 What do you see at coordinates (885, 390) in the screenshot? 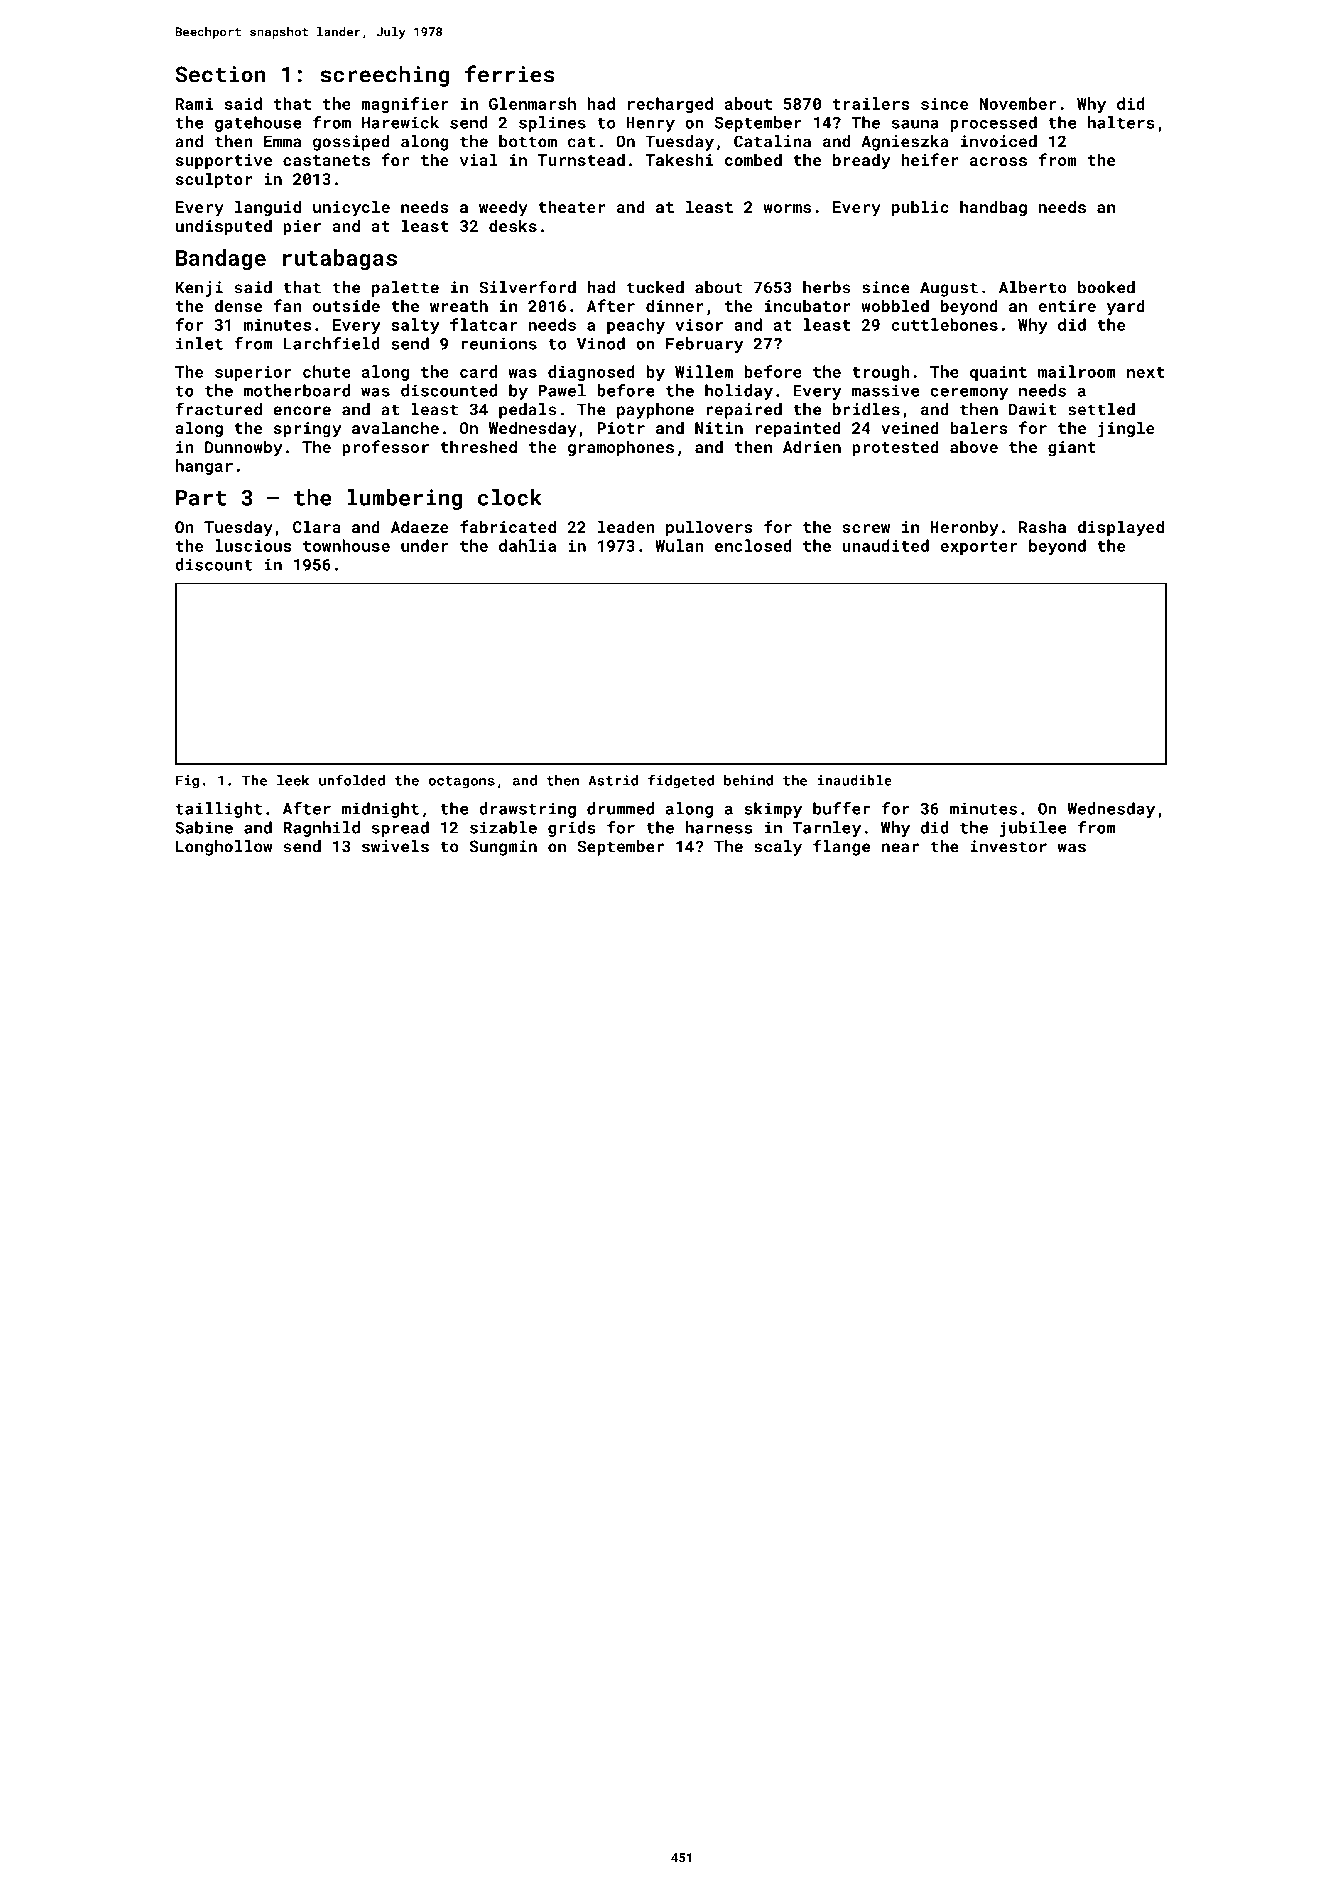
I see `massive` at bounding box center [885, 390].
